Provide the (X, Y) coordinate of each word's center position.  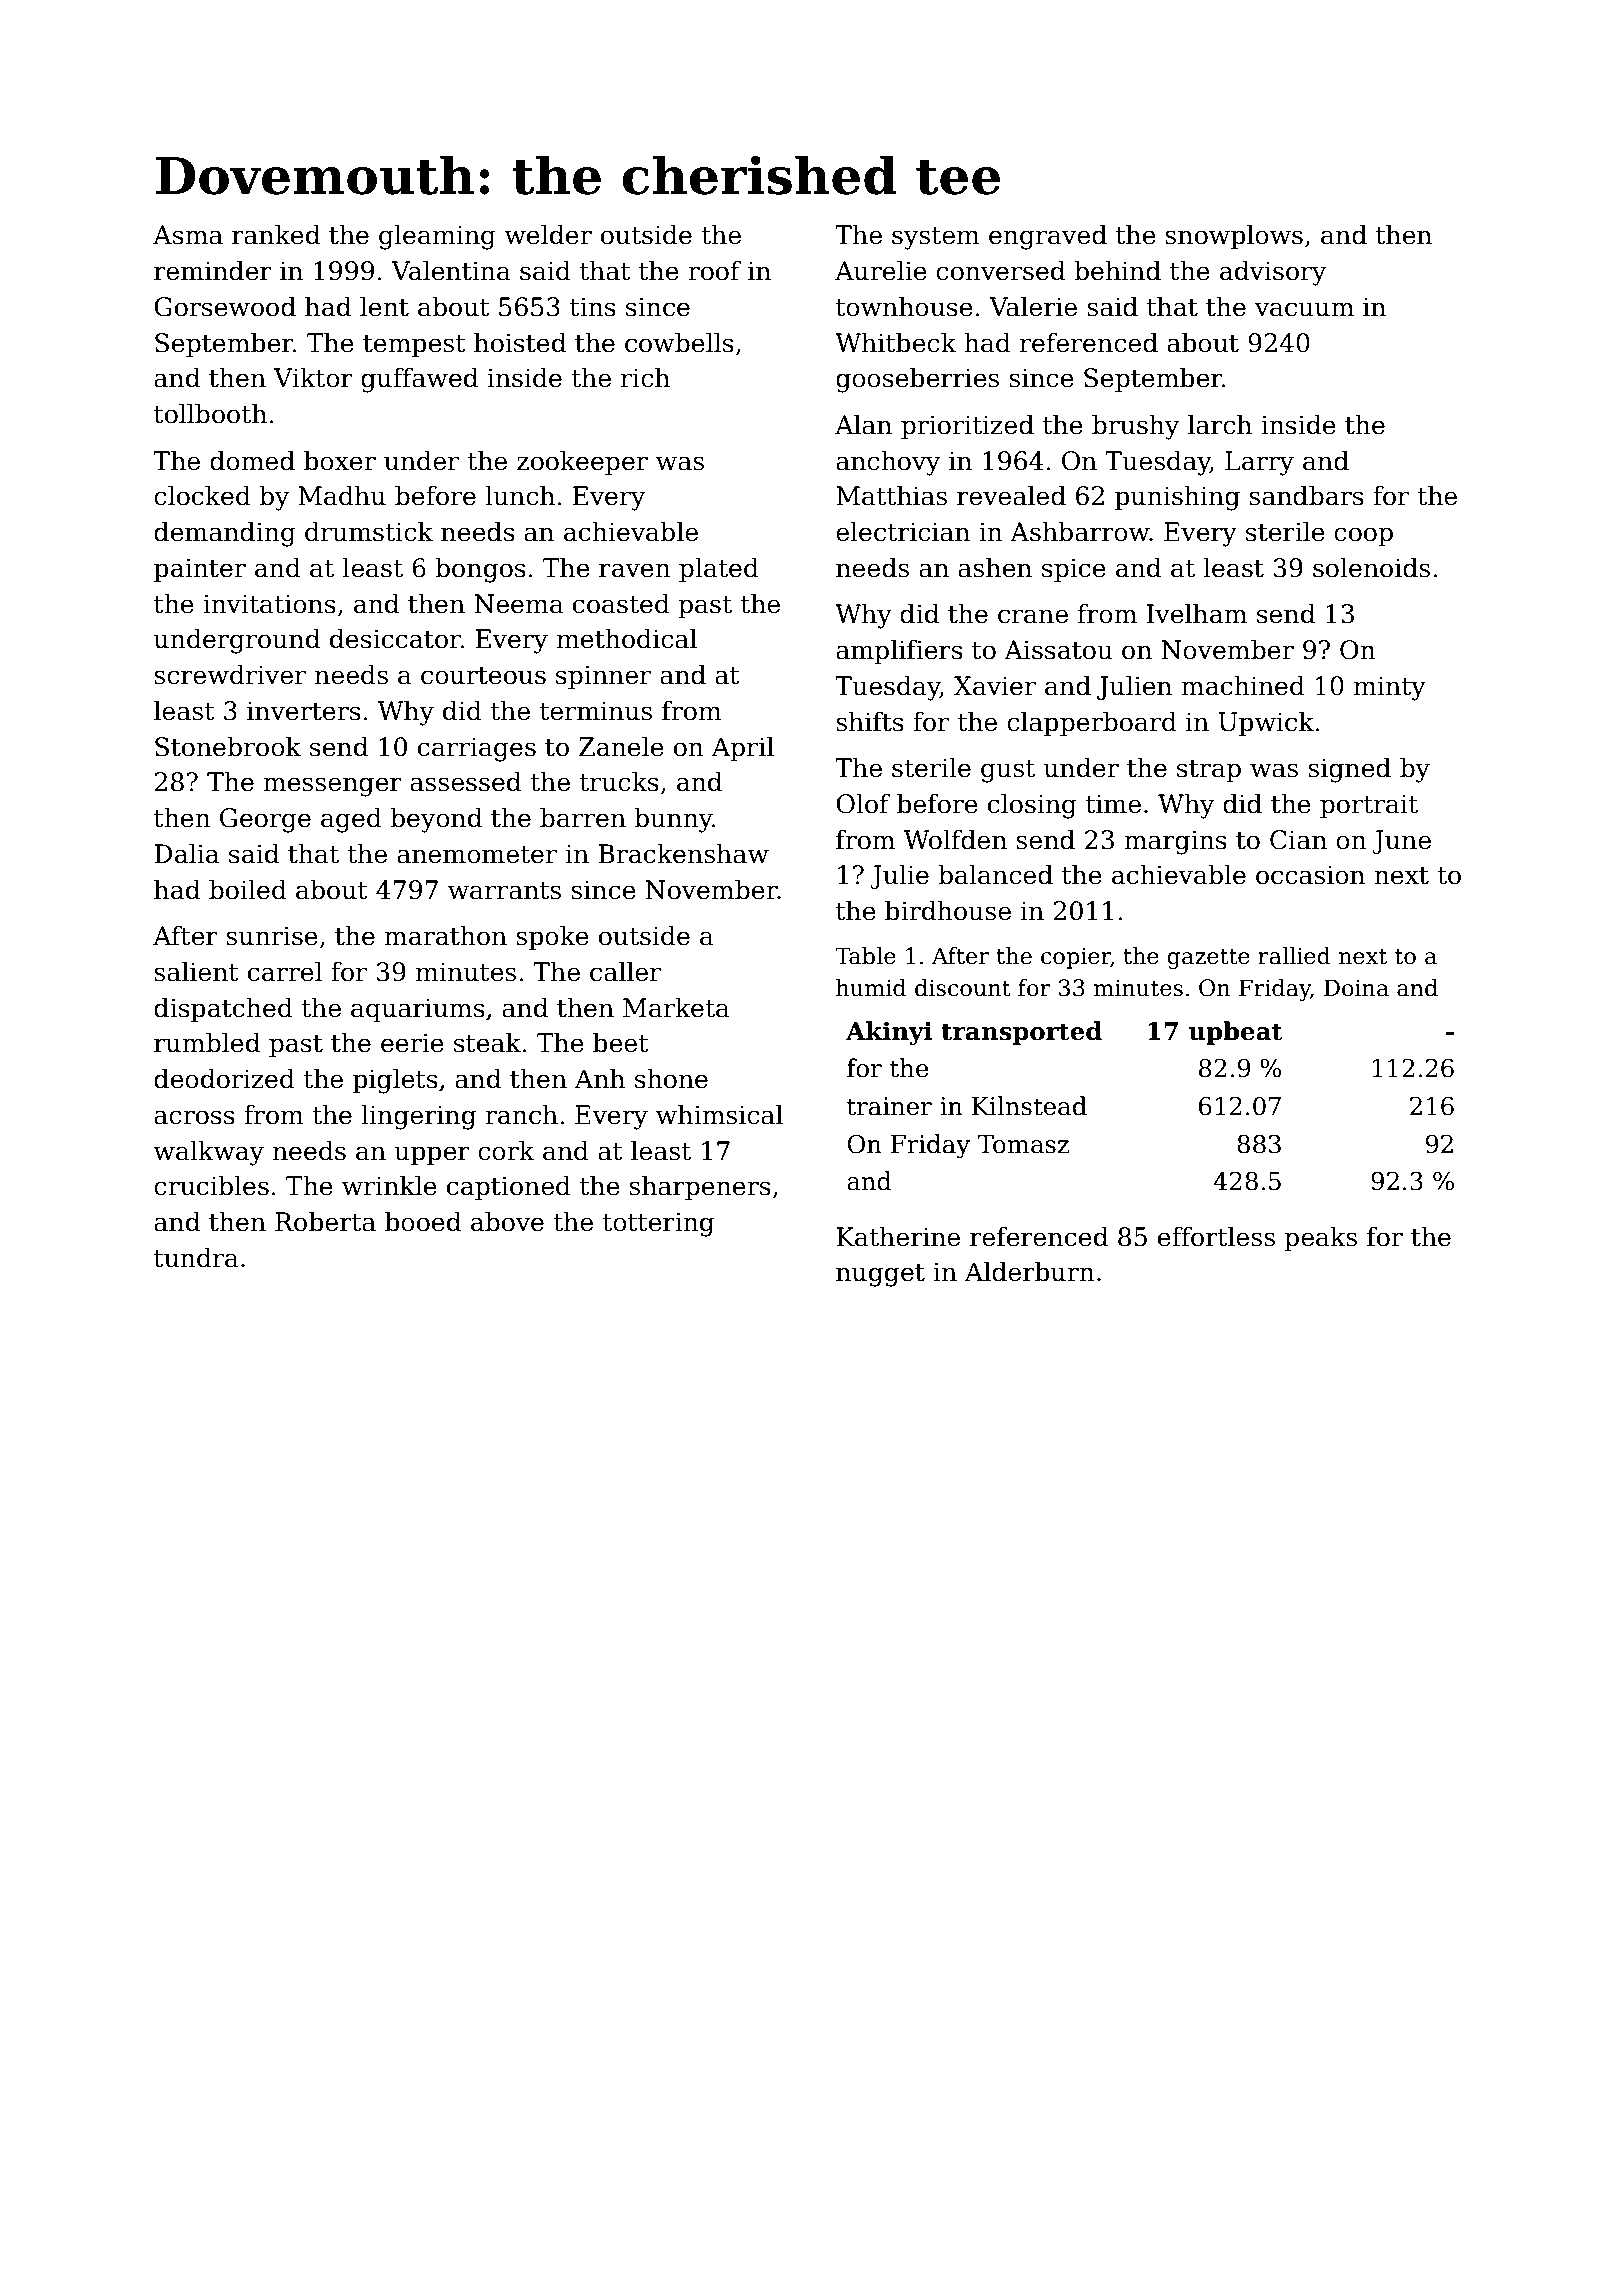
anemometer (477, 855)
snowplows (1234, 236)
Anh (600, 1078)
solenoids (1371, 567)
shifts (870, 721)
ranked (276, 234)
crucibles (211, 1185)
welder (548, 234)
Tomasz (1023, 1144)
